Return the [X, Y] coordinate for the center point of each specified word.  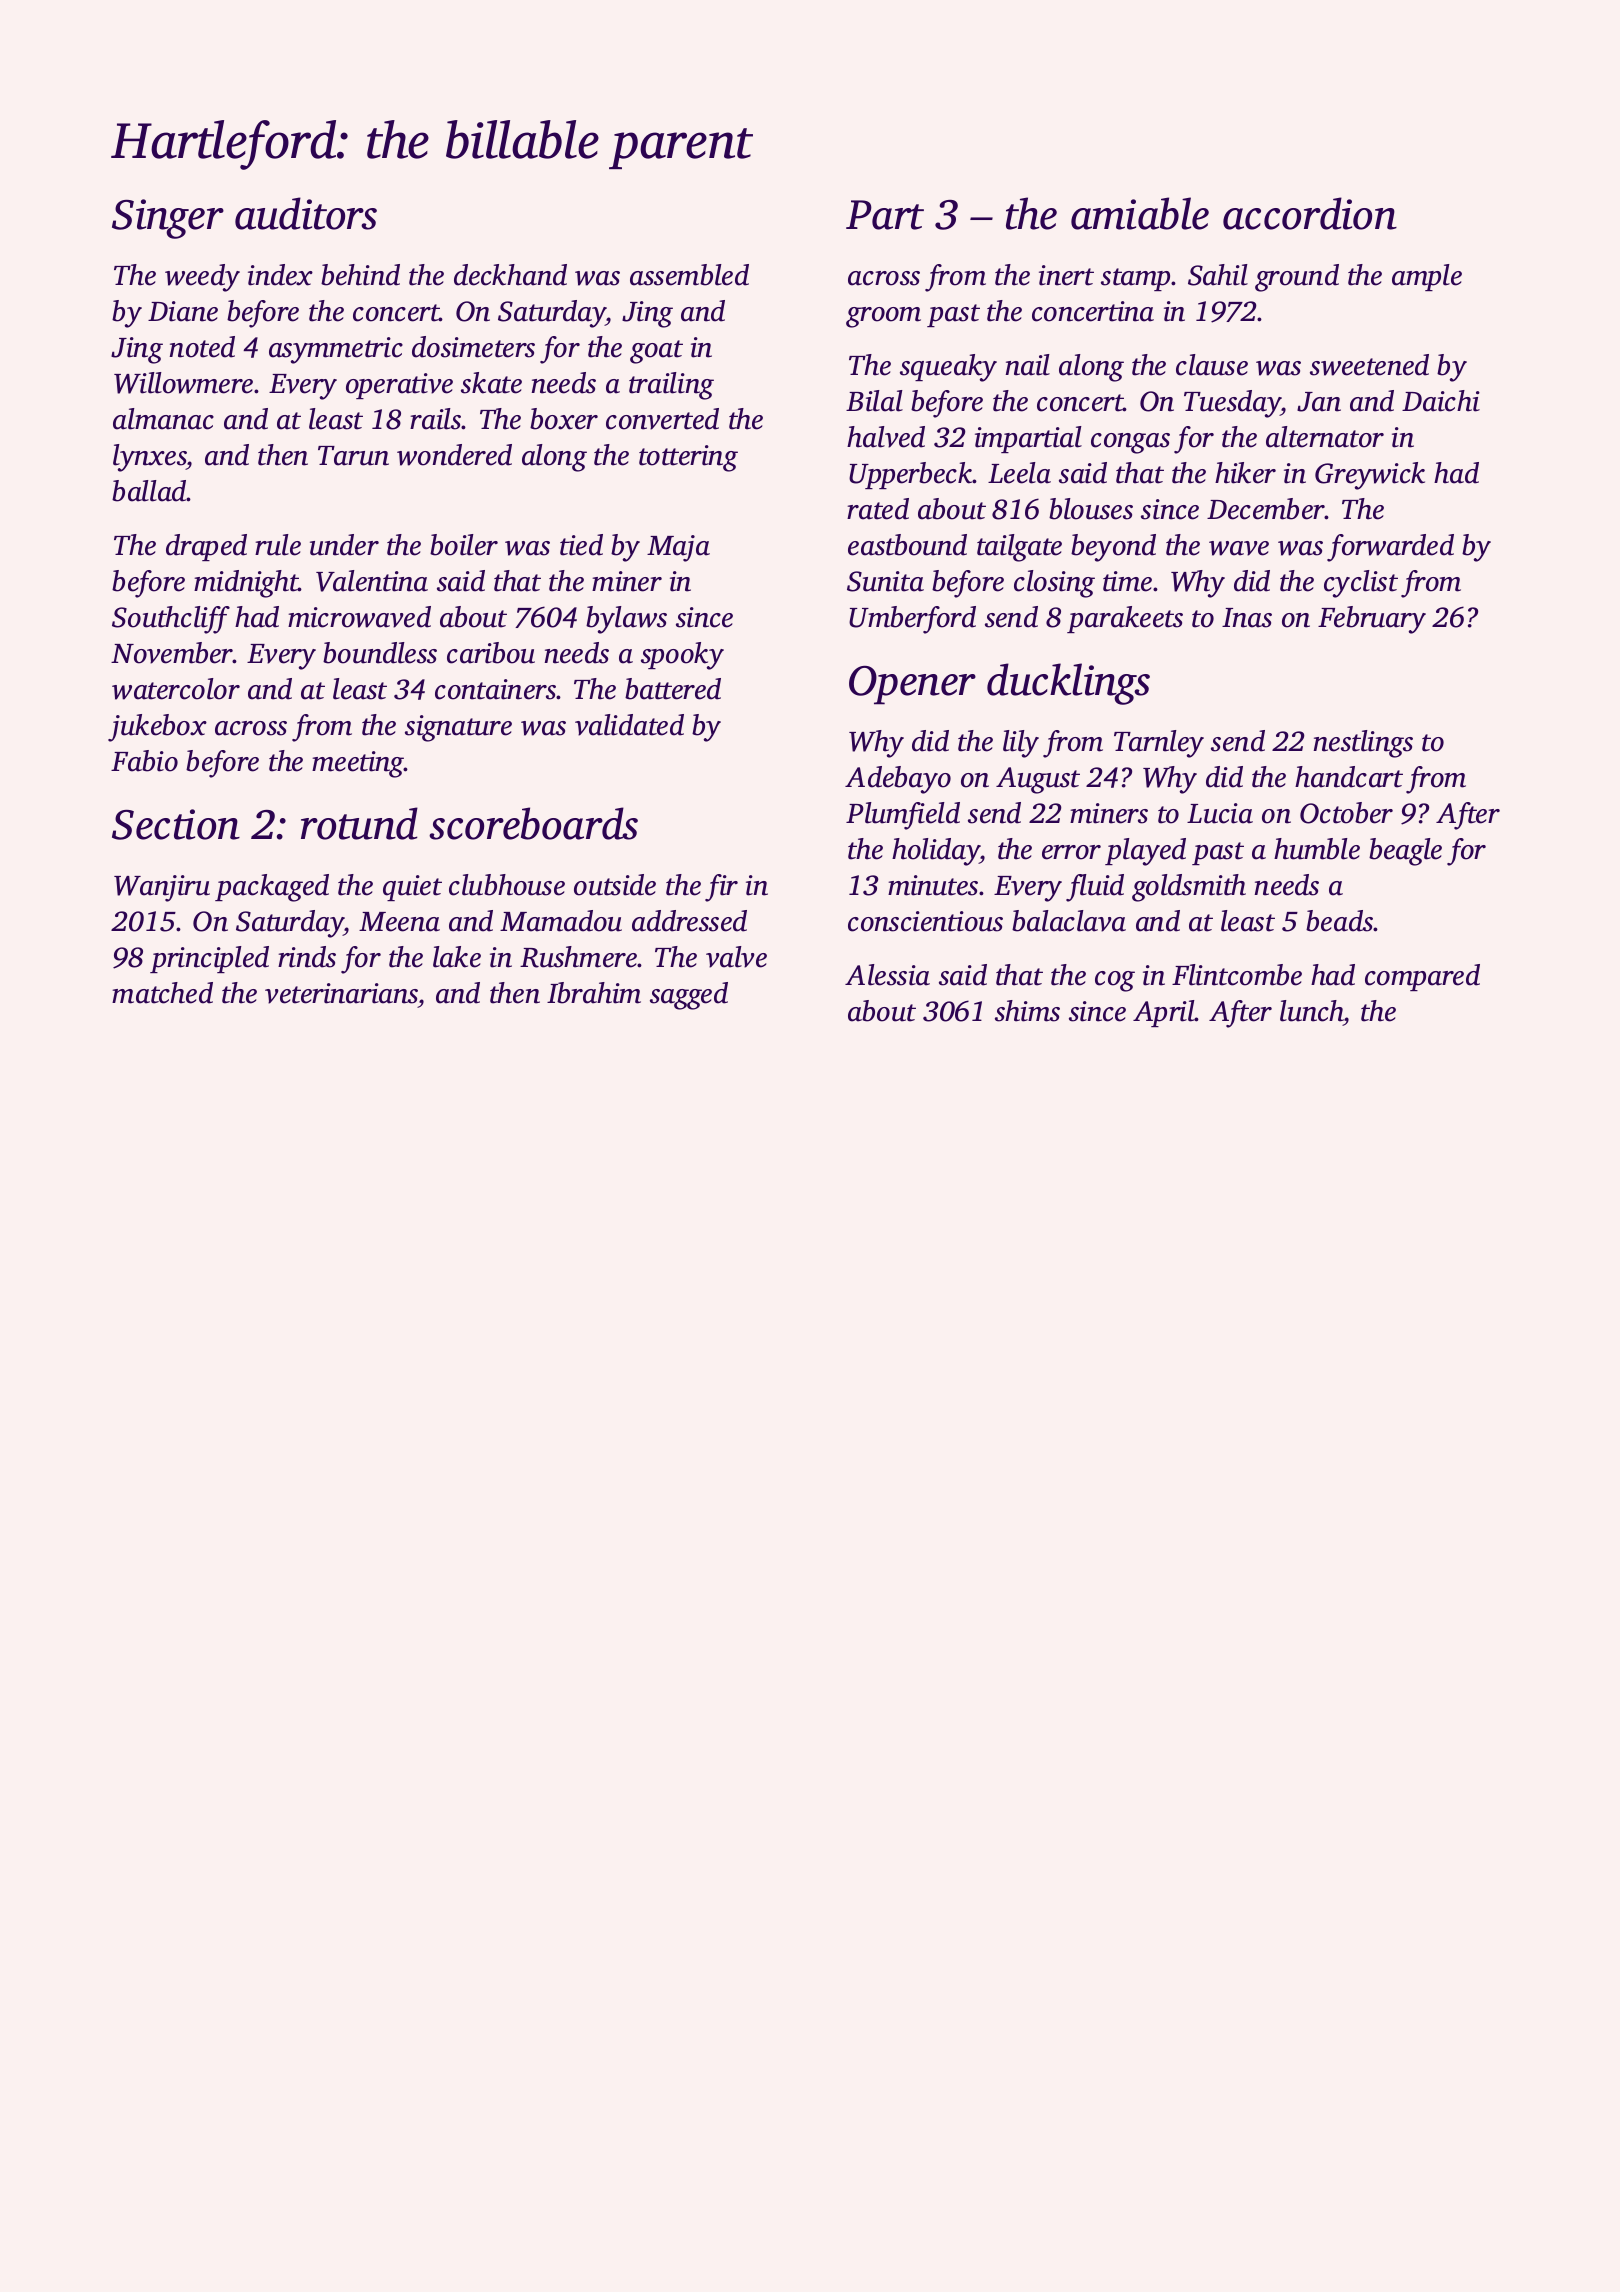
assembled [689, 275]
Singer [168, 219]
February [1372, 620]
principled [209, 959]
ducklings [1068, 684]
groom [883, 317]
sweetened [1369, 365]
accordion [1310, 213]
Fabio [144, 761]
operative [399, 386]
